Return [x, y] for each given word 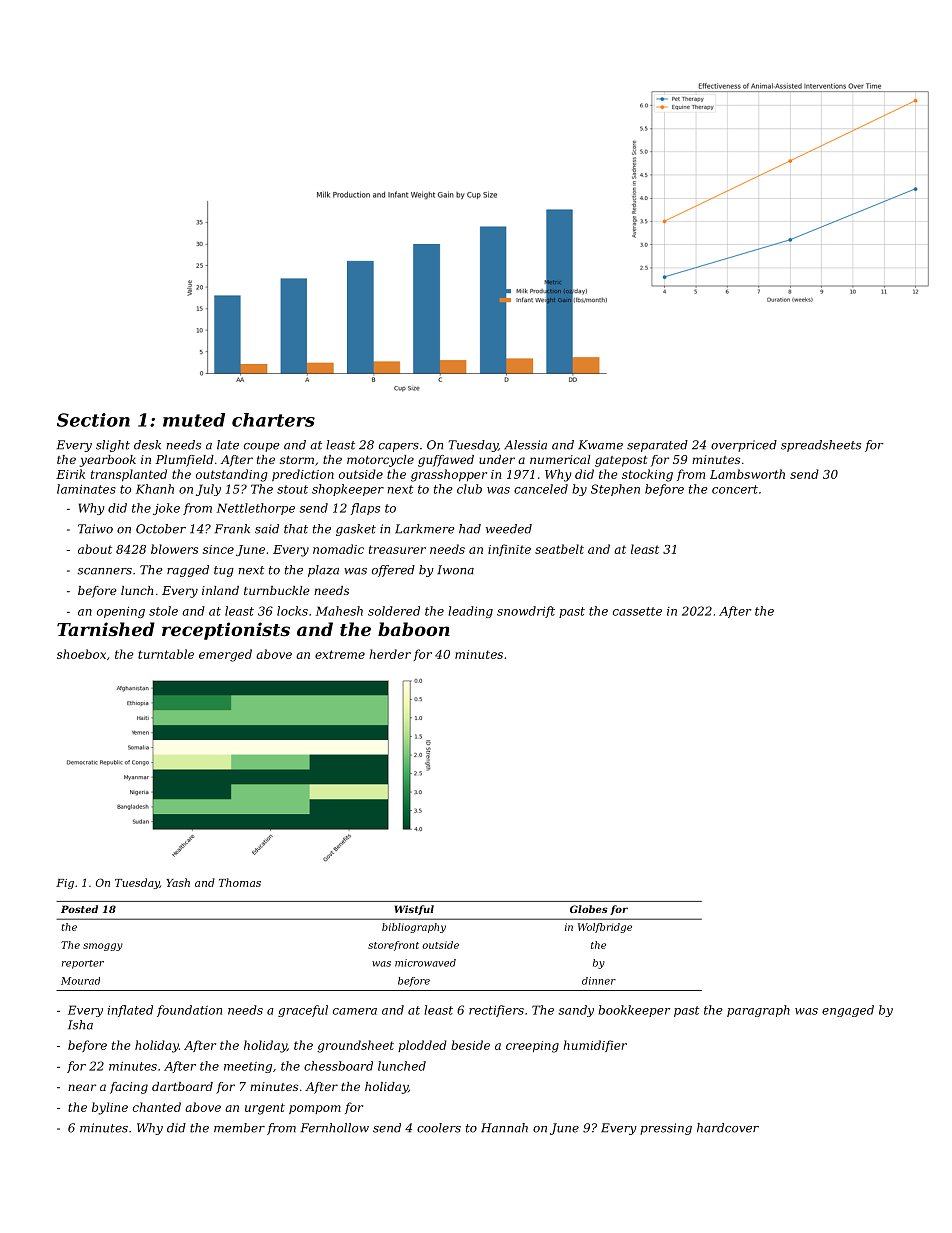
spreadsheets [821, 446]
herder [390, 654]
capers [399, 447]
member [239, 1128]
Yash [178, 882]
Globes [589, 909]
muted [194, 420]
